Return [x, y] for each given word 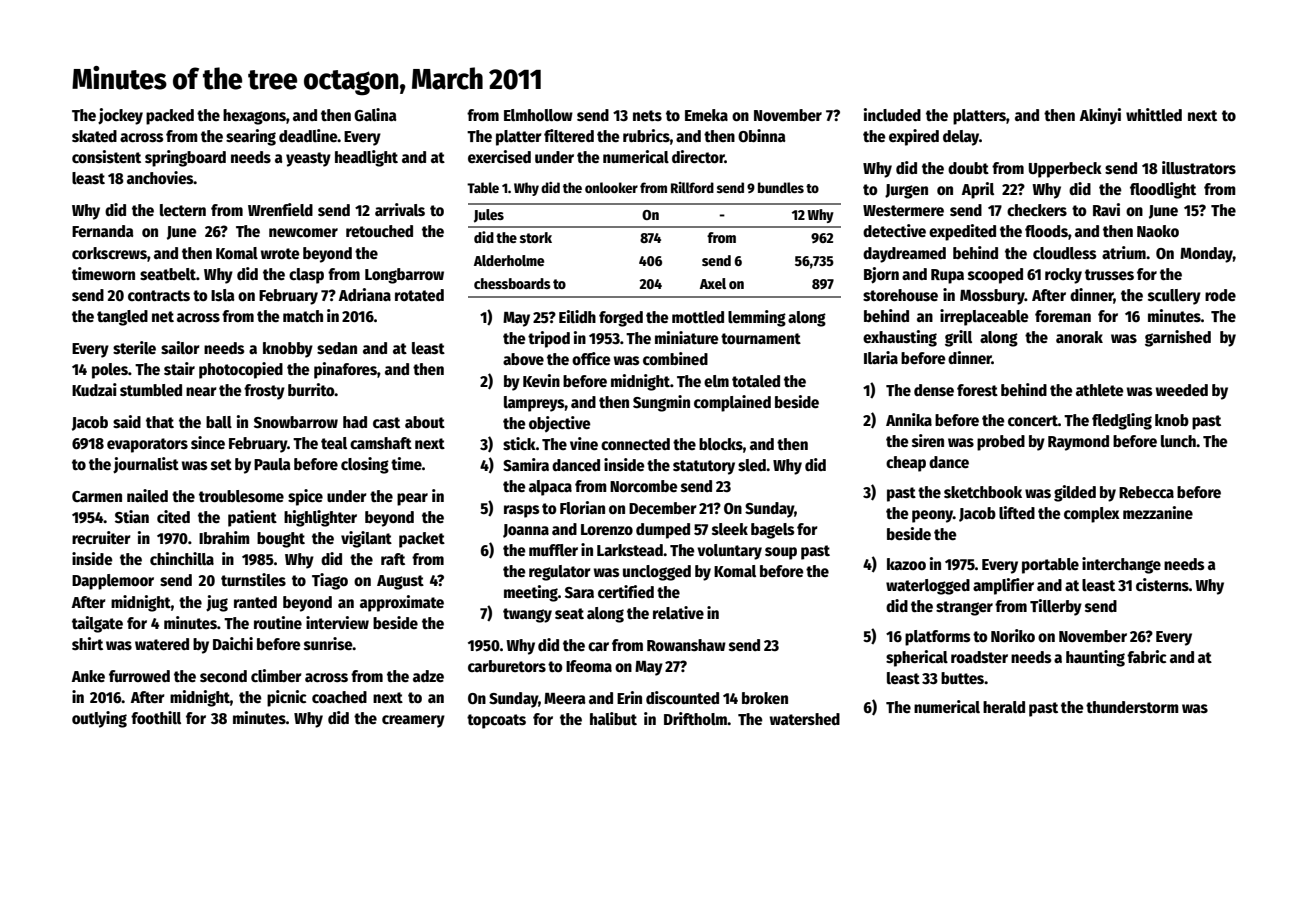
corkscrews [109, 253]
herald [1004, 707]
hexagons [254, 117]
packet [422, 540]
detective [894, 231]
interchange [1121, 565]
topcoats [496, 721]
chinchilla [182, 559]
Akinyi [1100, 116]
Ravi [1106, 209]
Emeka [706, 115]
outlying [99, 719]
